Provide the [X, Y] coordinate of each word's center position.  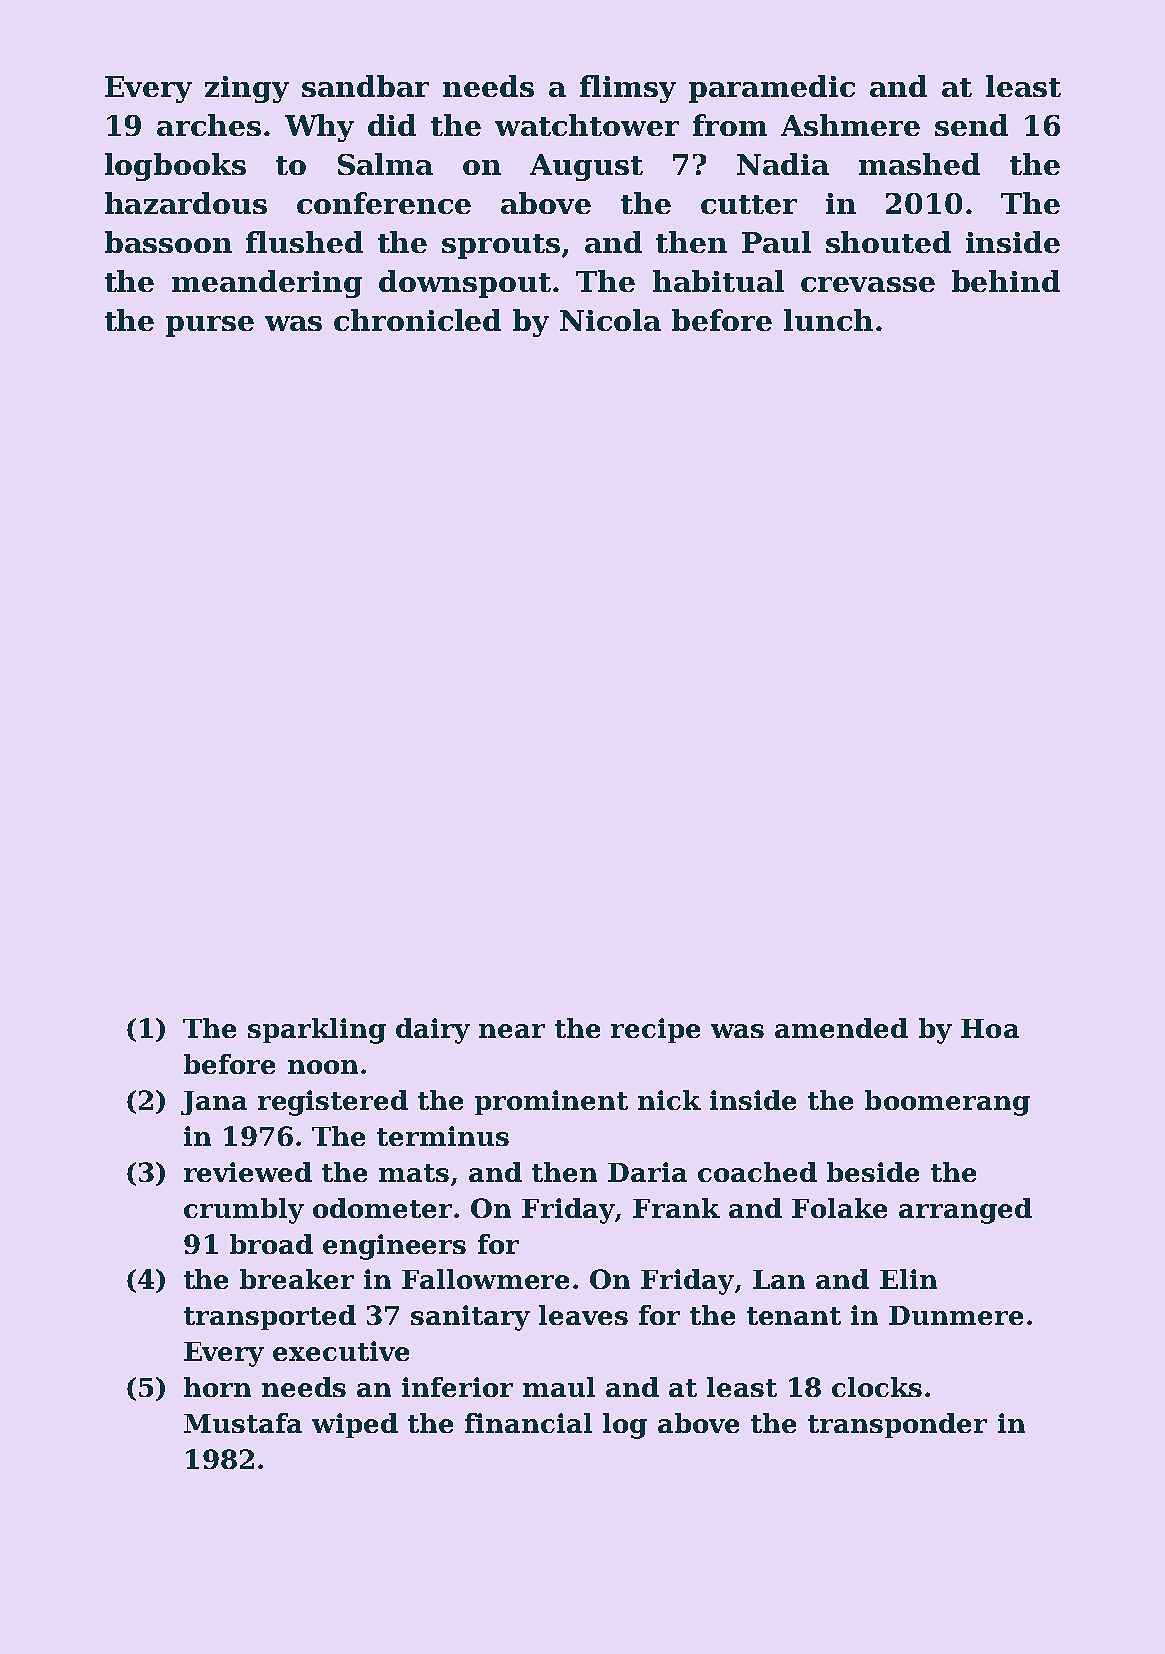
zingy [247, 89]
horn [217, 1387]
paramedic [772, 89]
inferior [457, 1387]
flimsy [628, 89]
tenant [794, 1316]
